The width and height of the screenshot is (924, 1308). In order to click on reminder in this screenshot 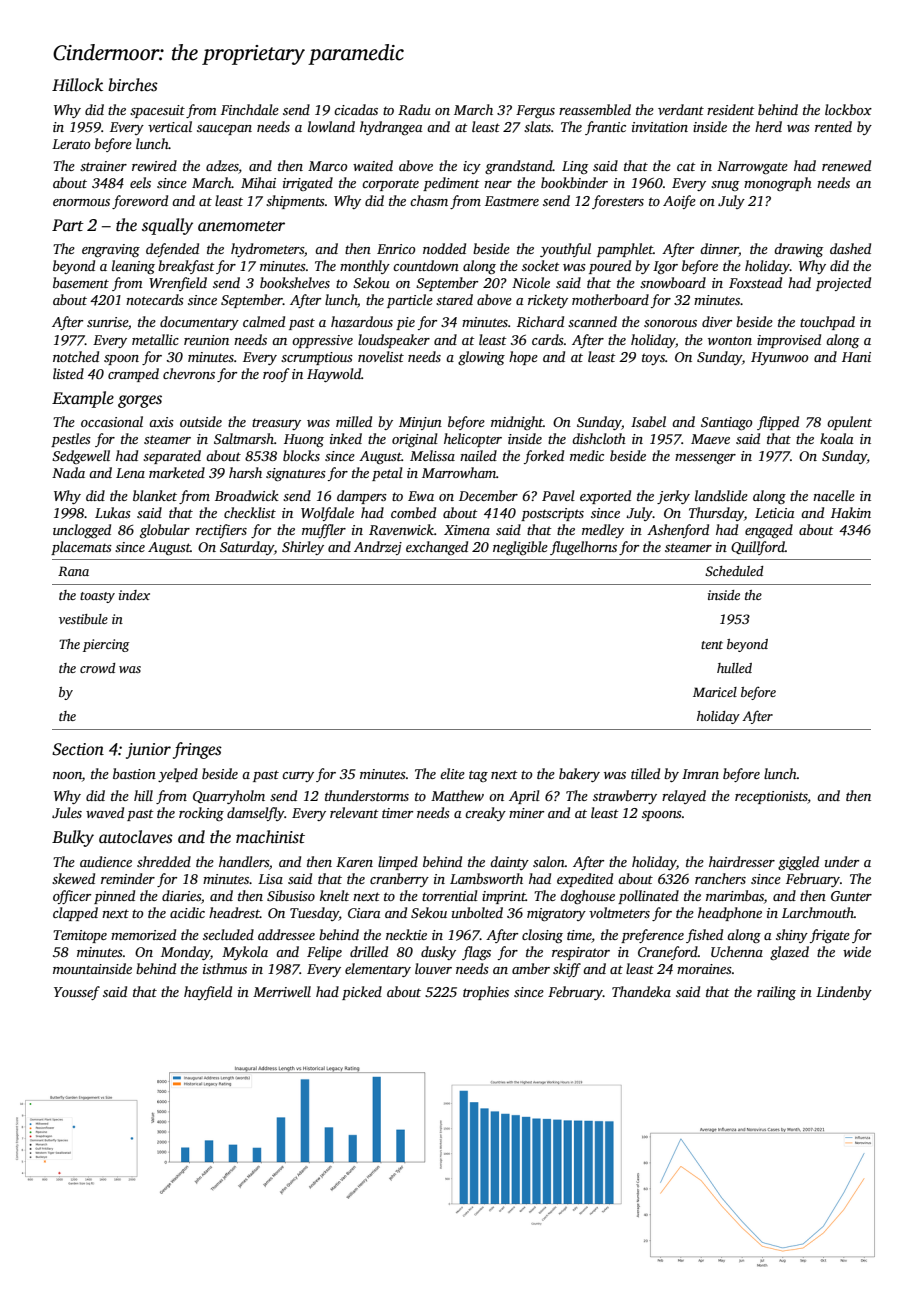, I will do `click(128, 878)`.
